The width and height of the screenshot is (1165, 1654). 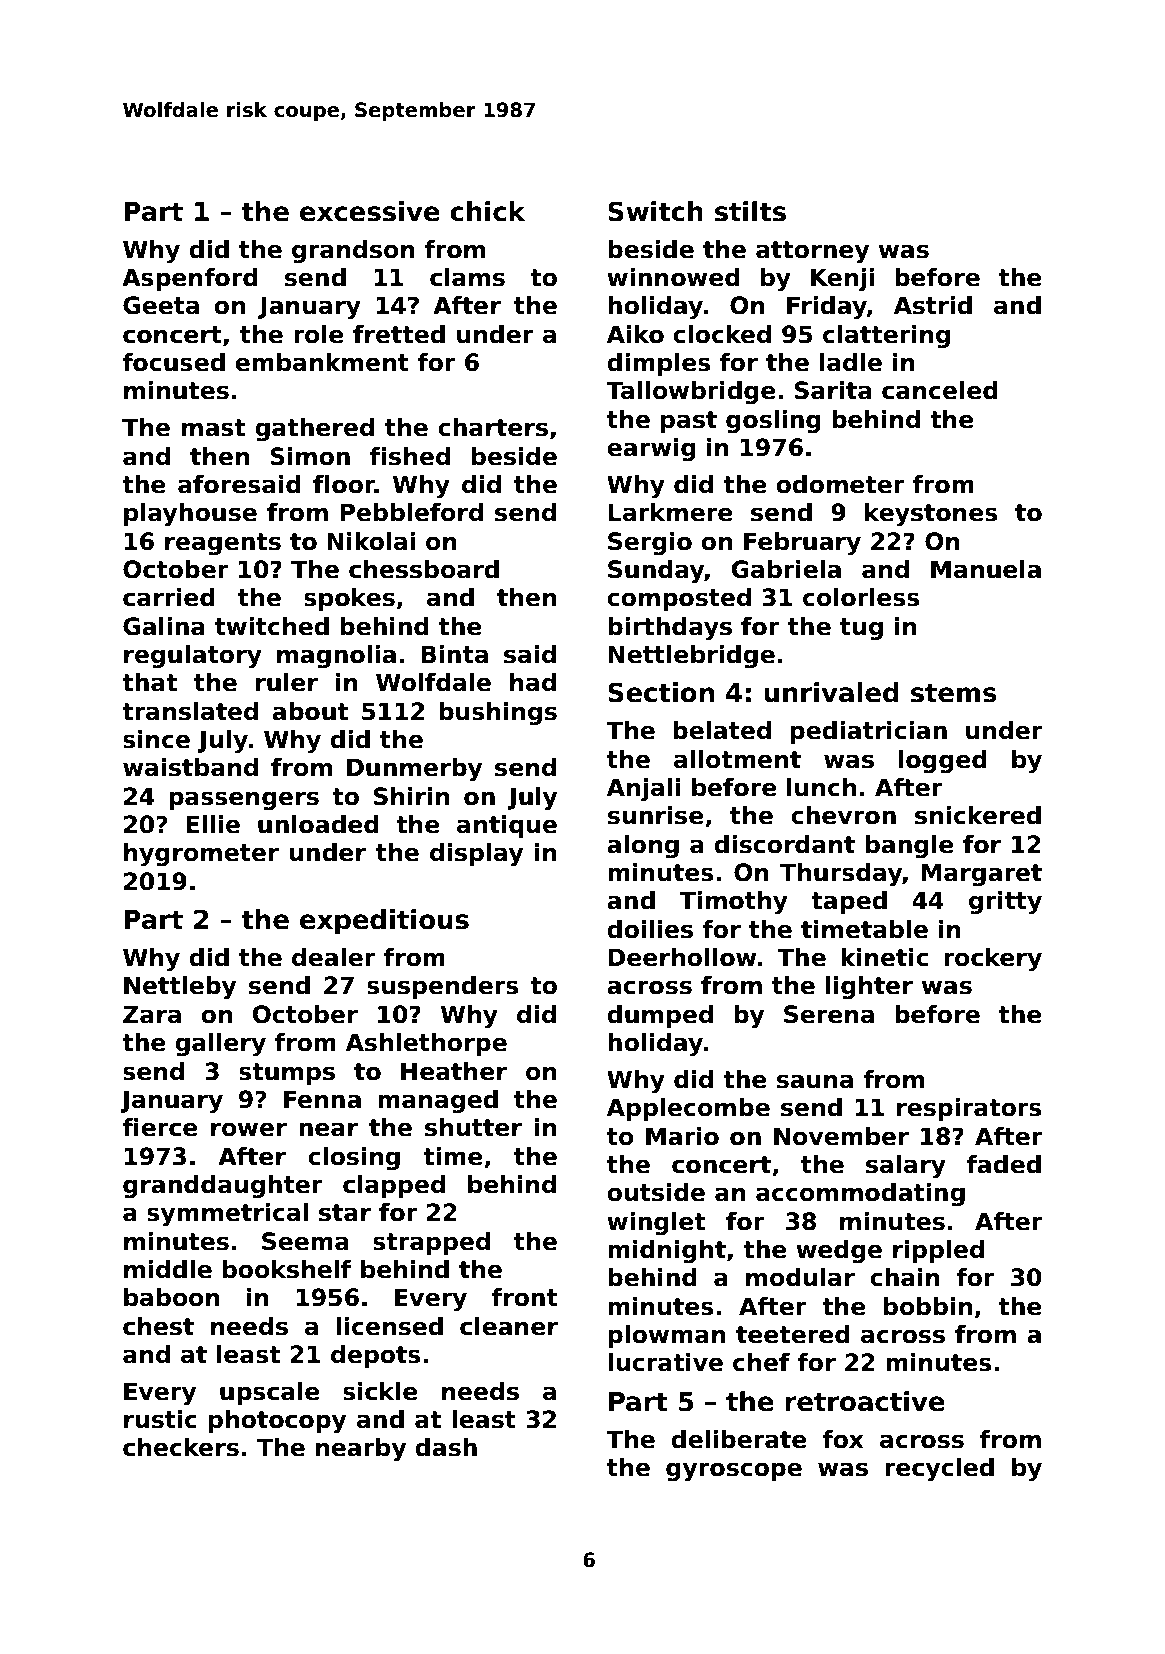 What do you see at coordinates (227, 1214) in the screenshot?
I see `symmetrical` at bounding box center [227, 1214].
